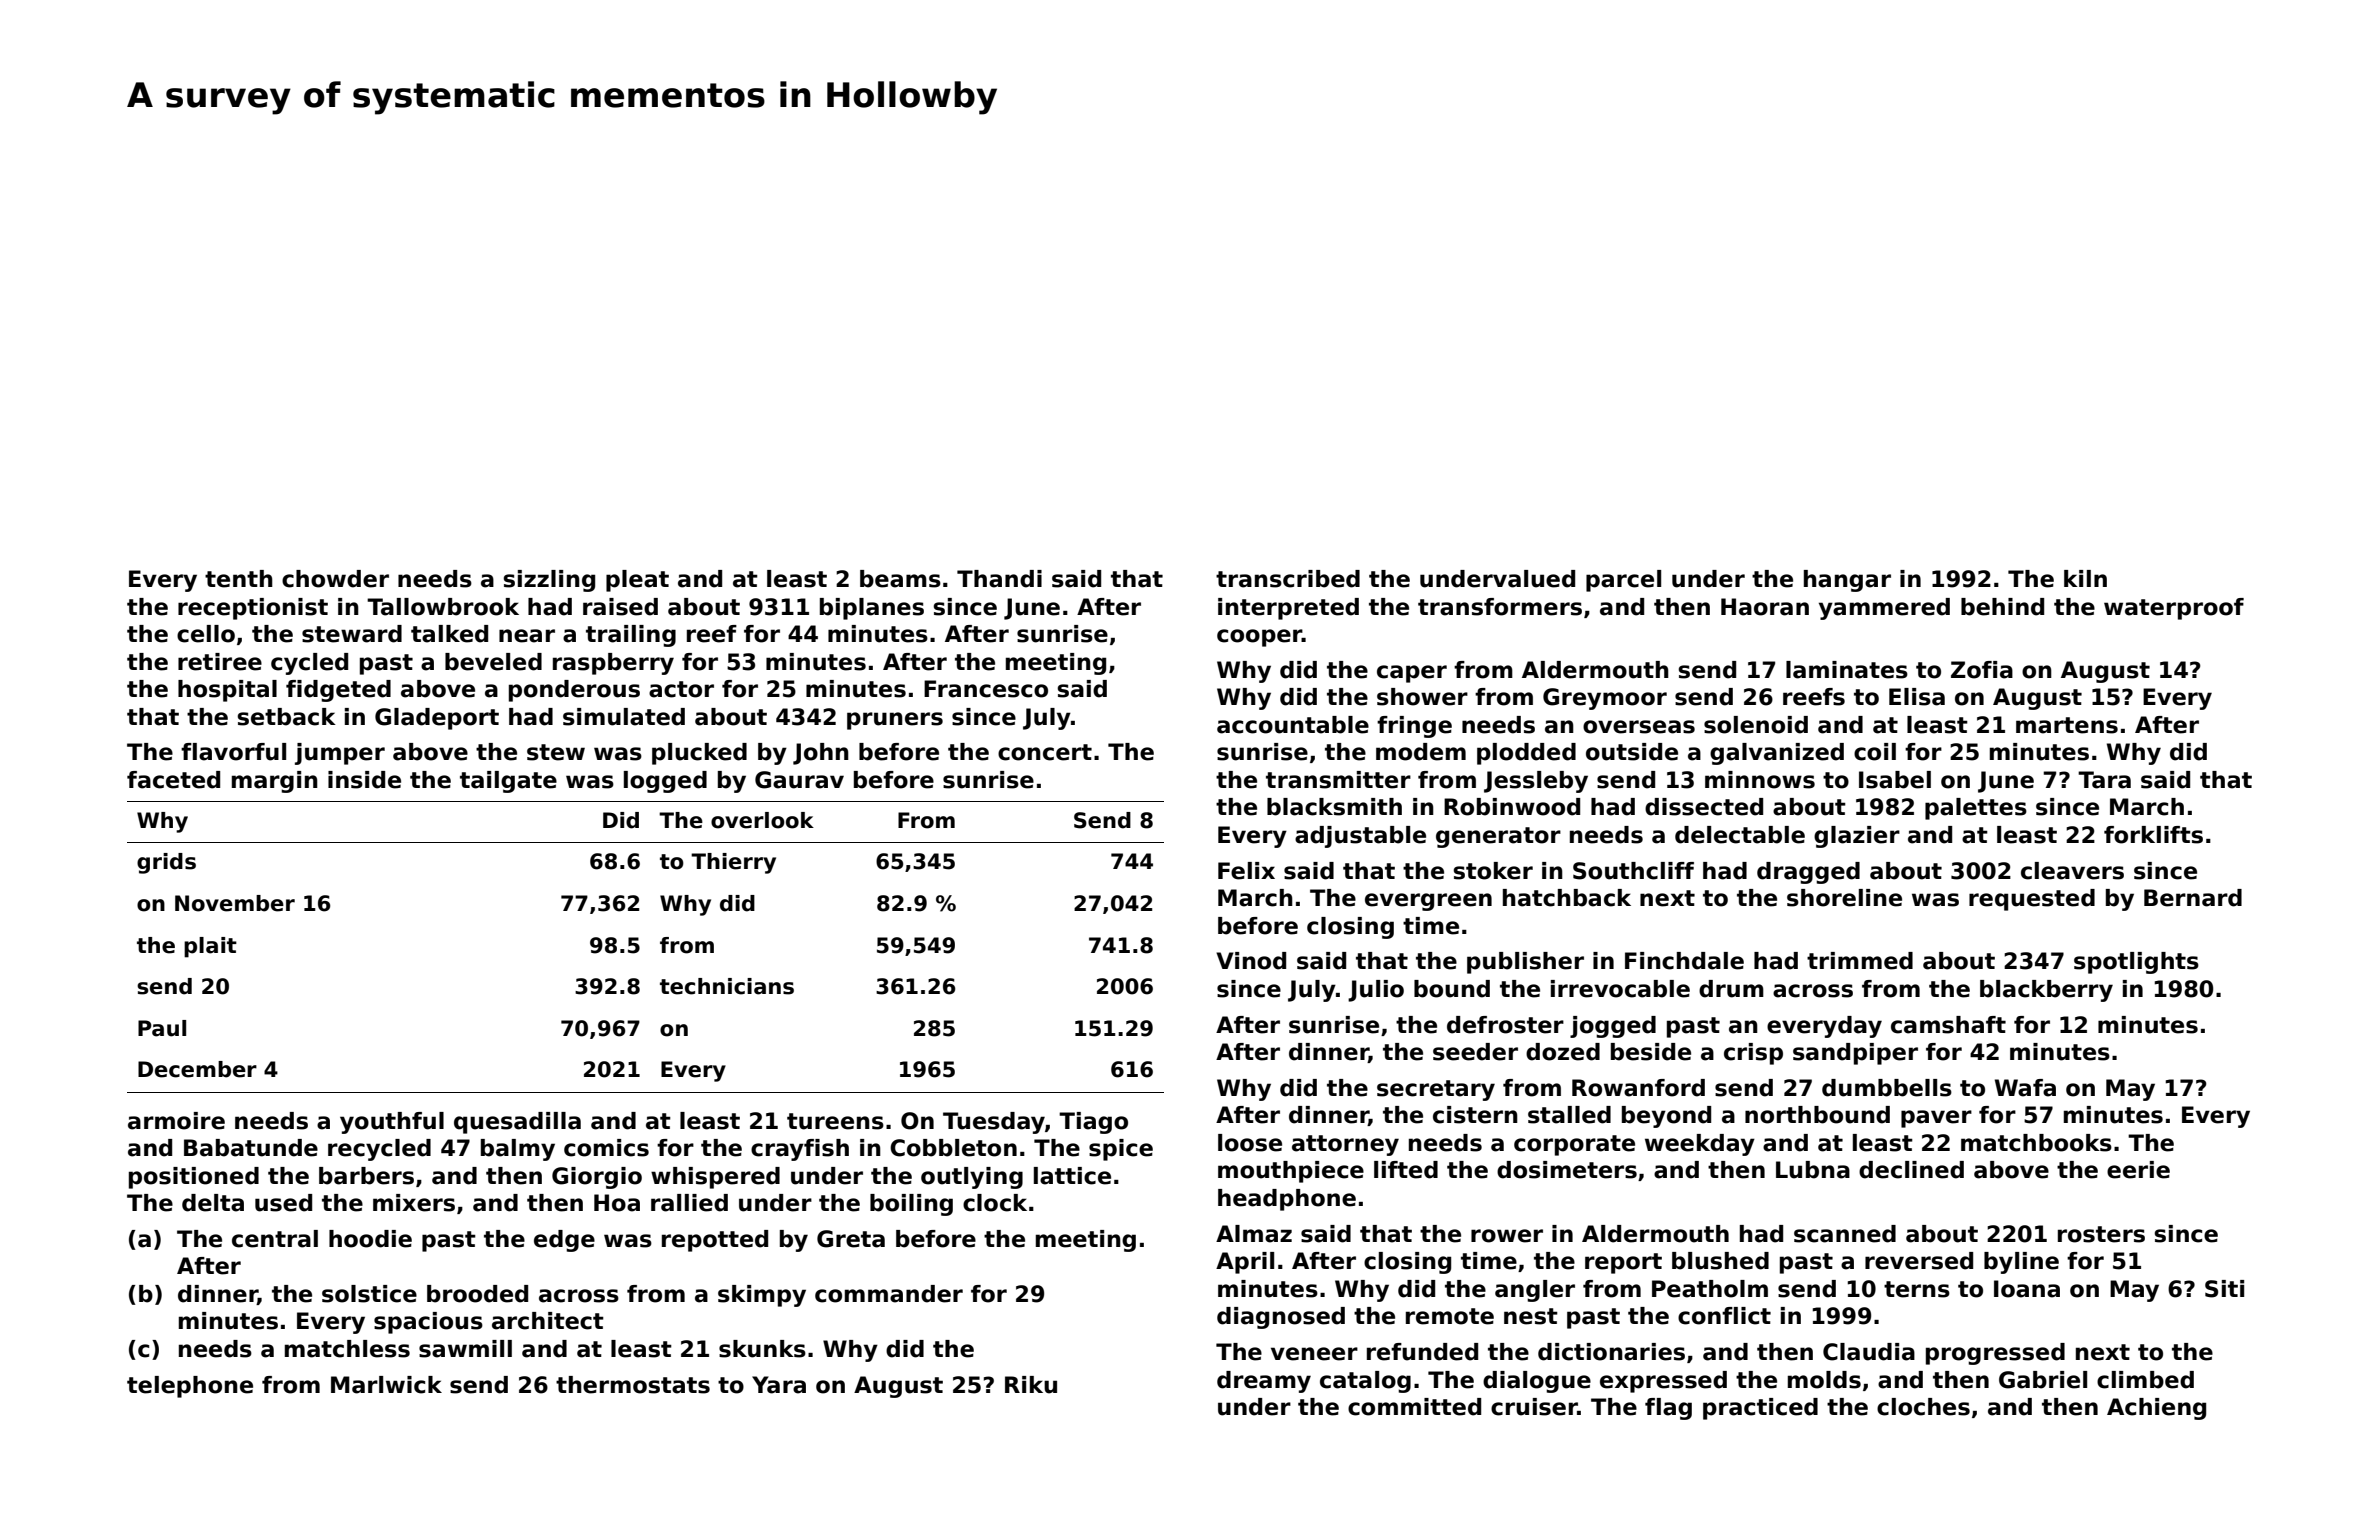 The height and width of the screenshot is (1540, 2380). Describe the element at coordinates (210, 947) in the screenshot. I see `plait` at that location.
